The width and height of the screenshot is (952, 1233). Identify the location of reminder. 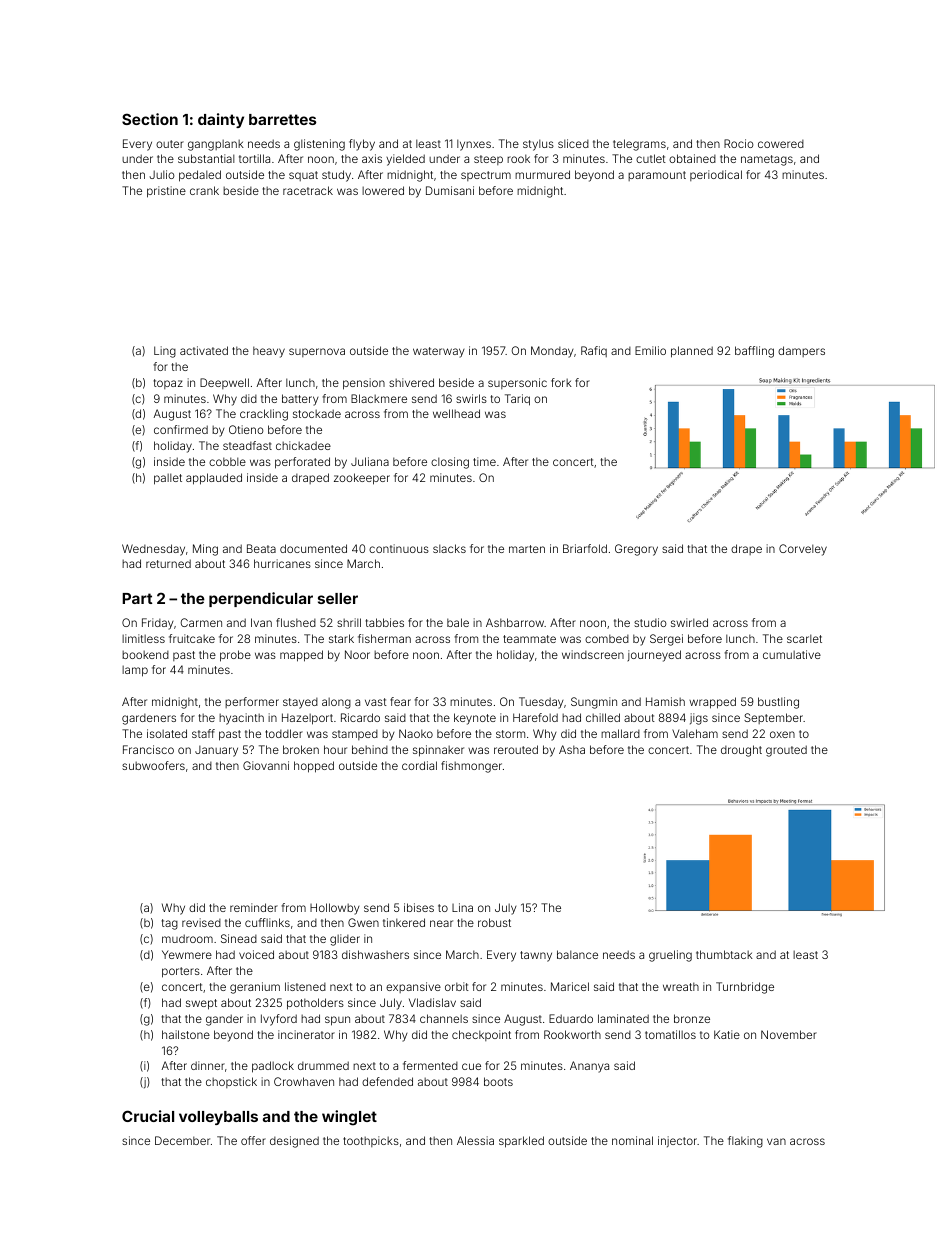
(254, 907).
